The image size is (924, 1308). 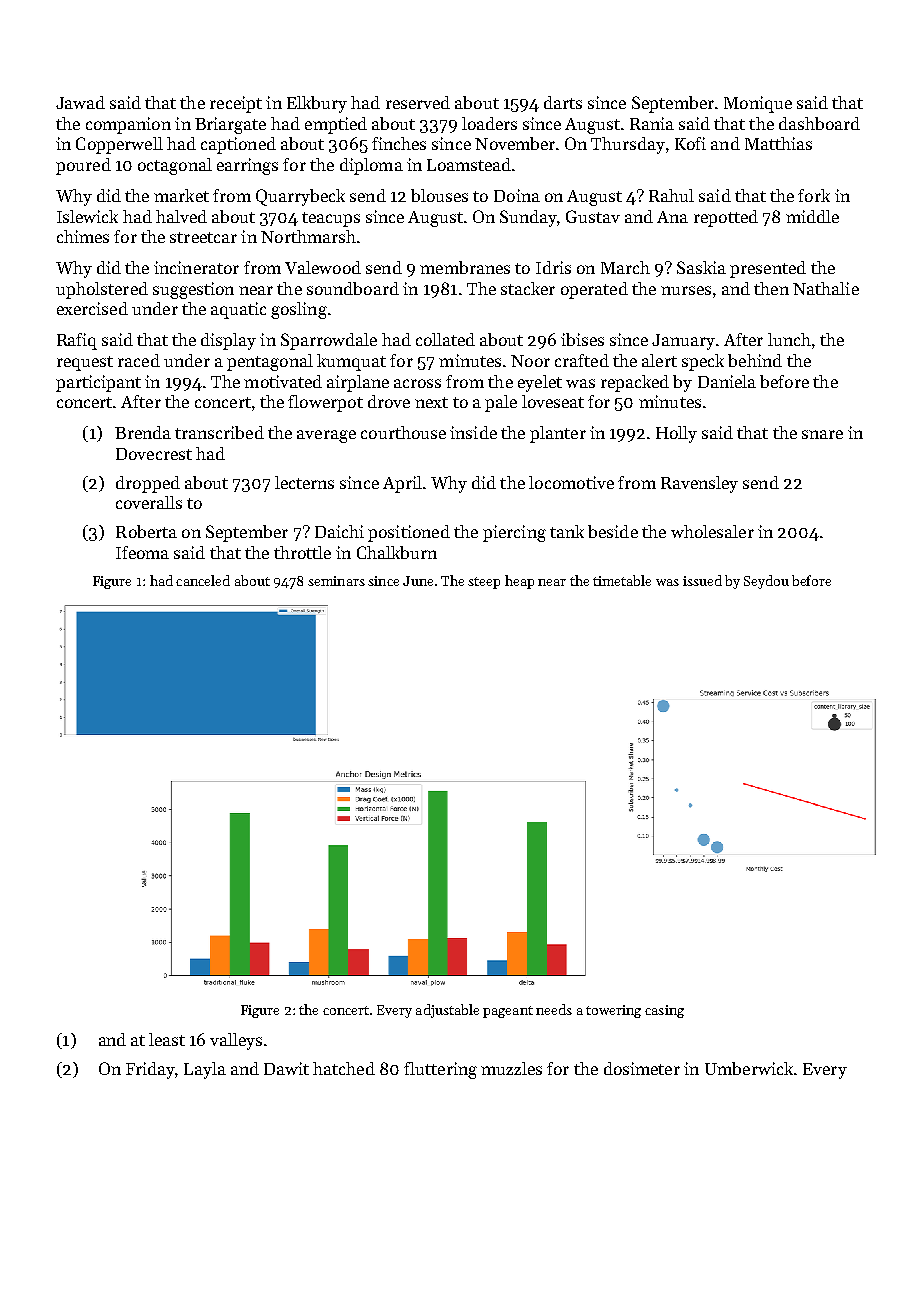 What do you see at coordinates (622, 580) in the screenshot?
I see `timetable` at bounding box center [622, 580].
